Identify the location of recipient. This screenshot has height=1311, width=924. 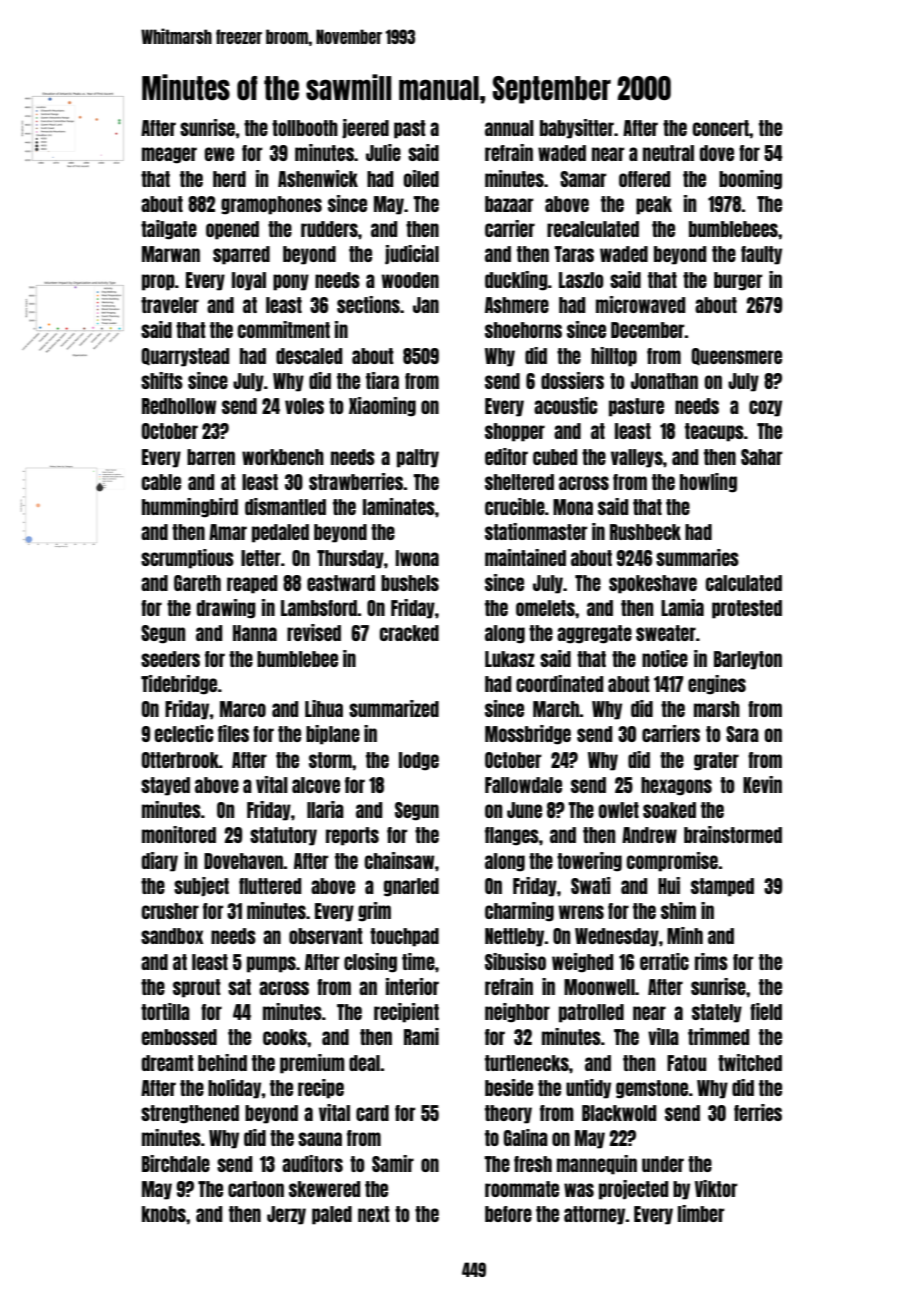
(406, 1013).
